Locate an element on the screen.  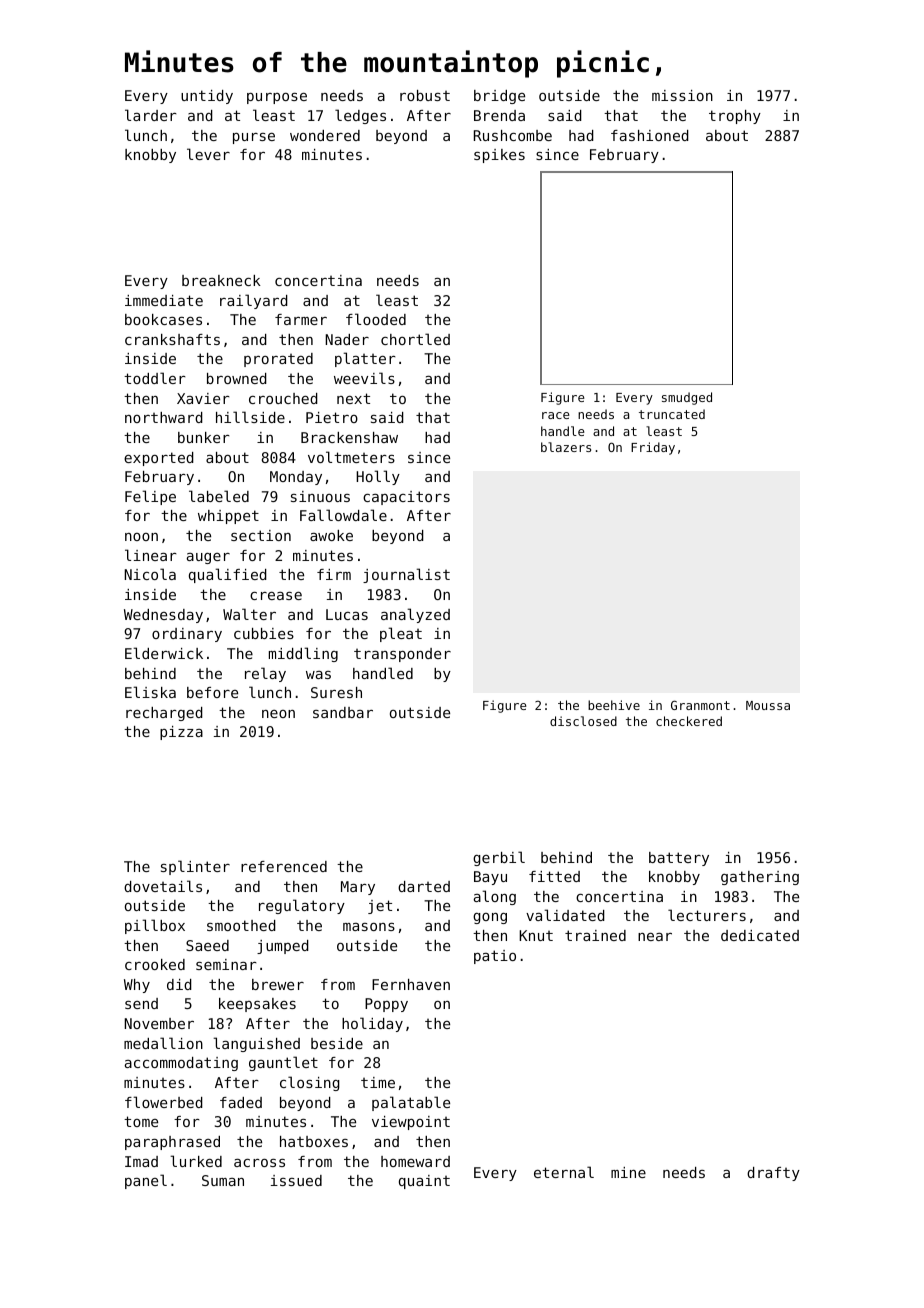
spikes is located at coordinates (499, 156).
